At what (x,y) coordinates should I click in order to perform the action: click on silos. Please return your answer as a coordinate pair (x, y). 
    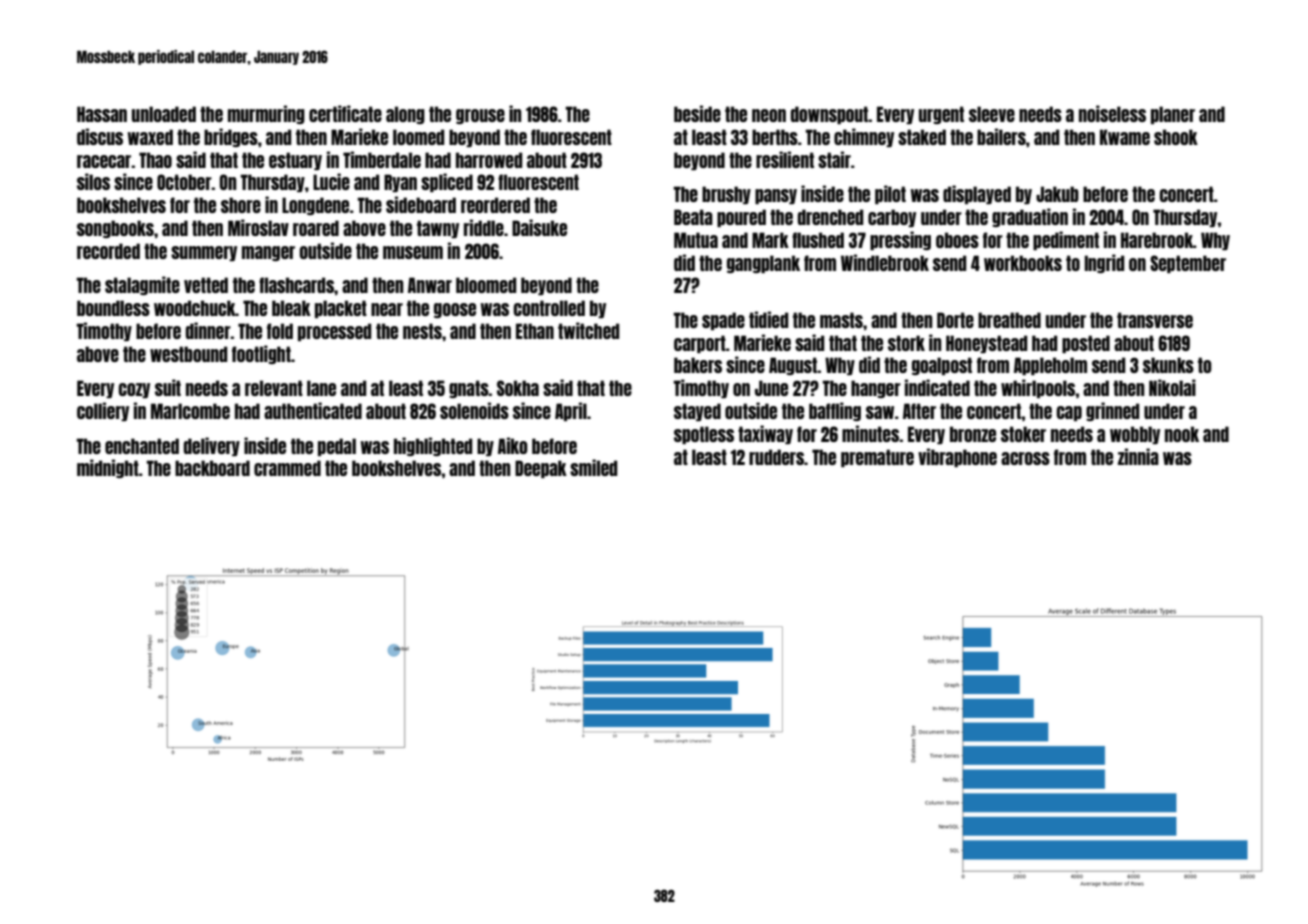
    Looking at the image, I should click on (93, 181).
